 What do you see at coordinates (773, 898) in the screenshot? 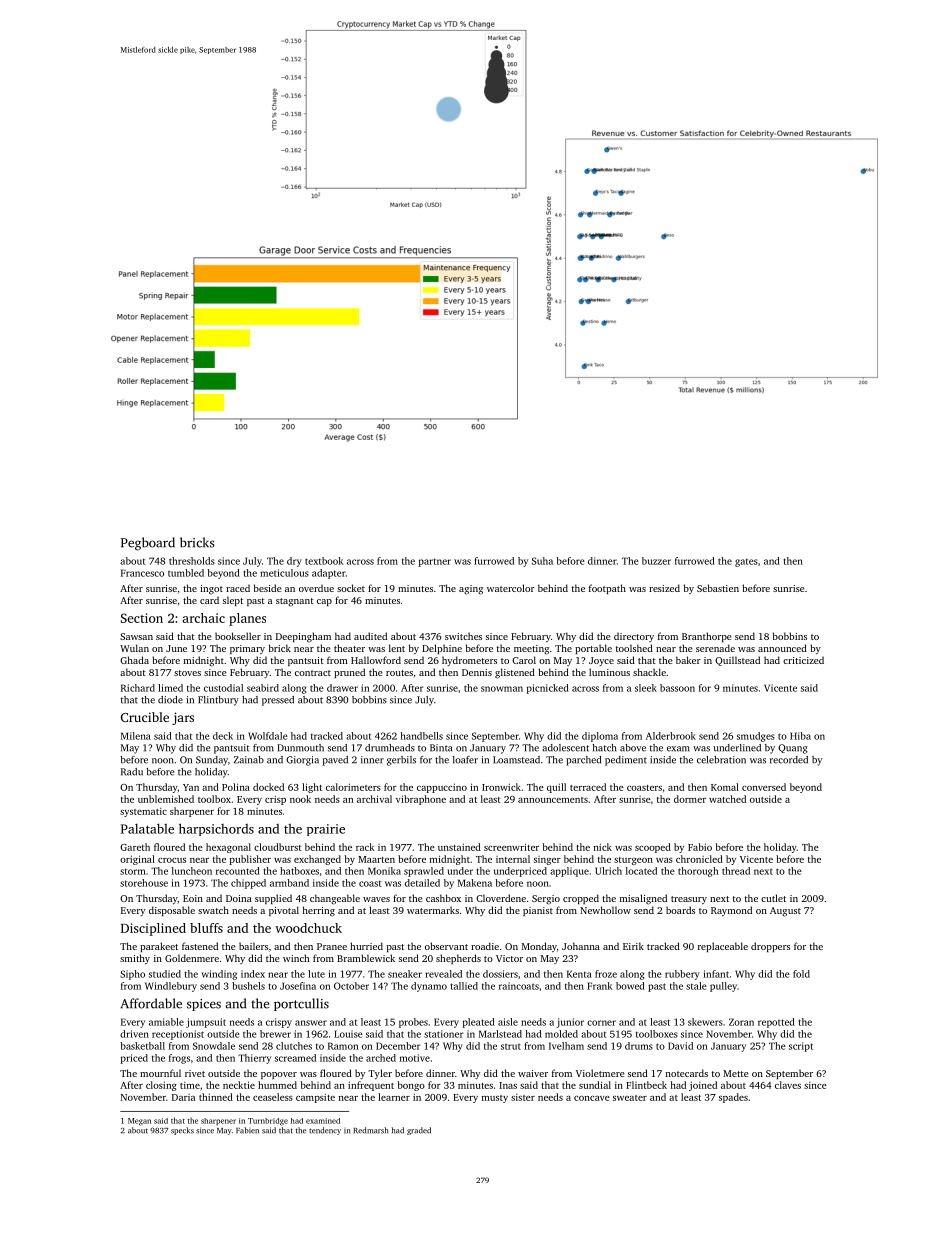
I see `cutlet` at bounding box center [773, 898].
